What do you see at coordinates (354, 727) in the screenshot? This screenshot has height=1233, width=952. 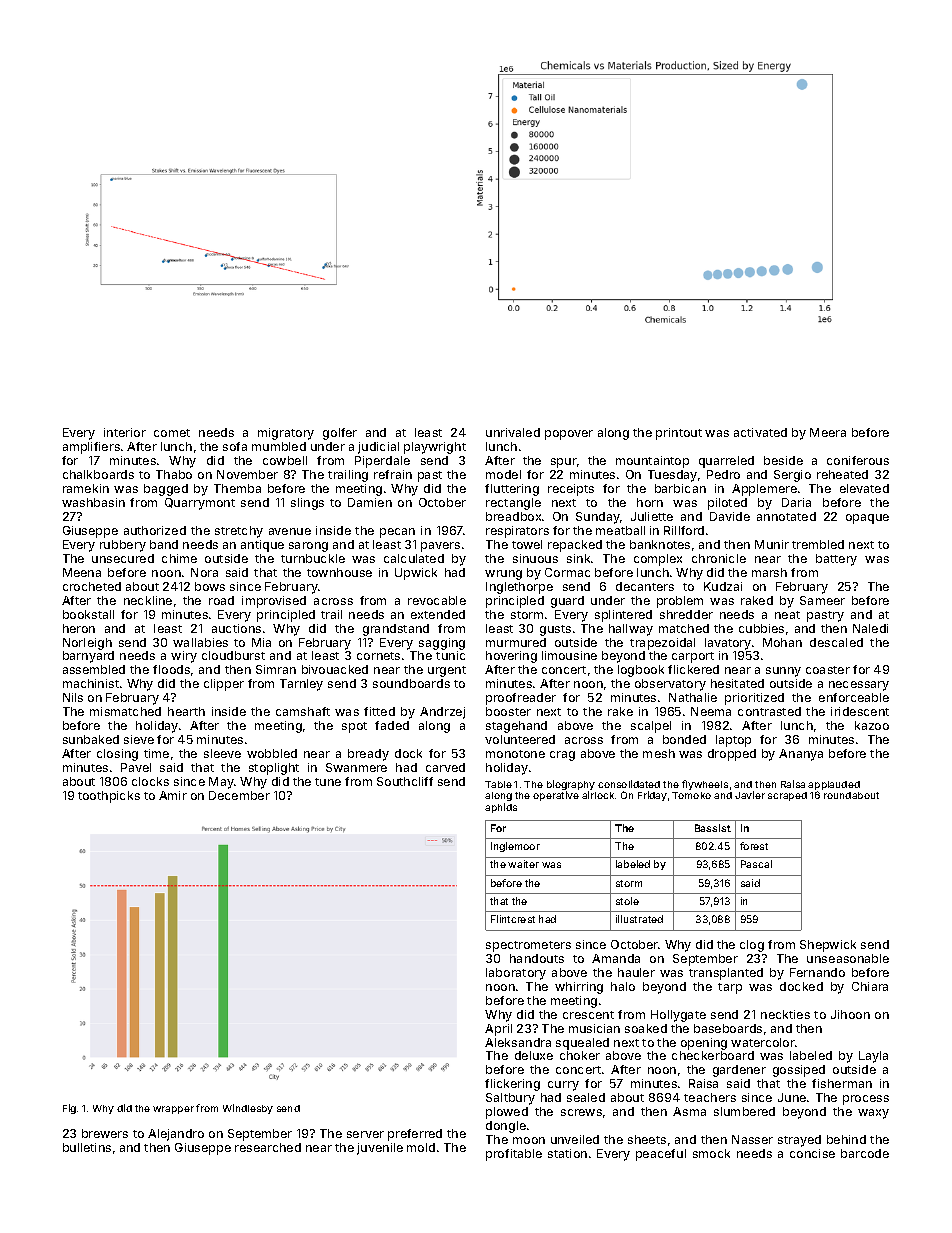 I see `spot` at bounding box center [354, 727].
